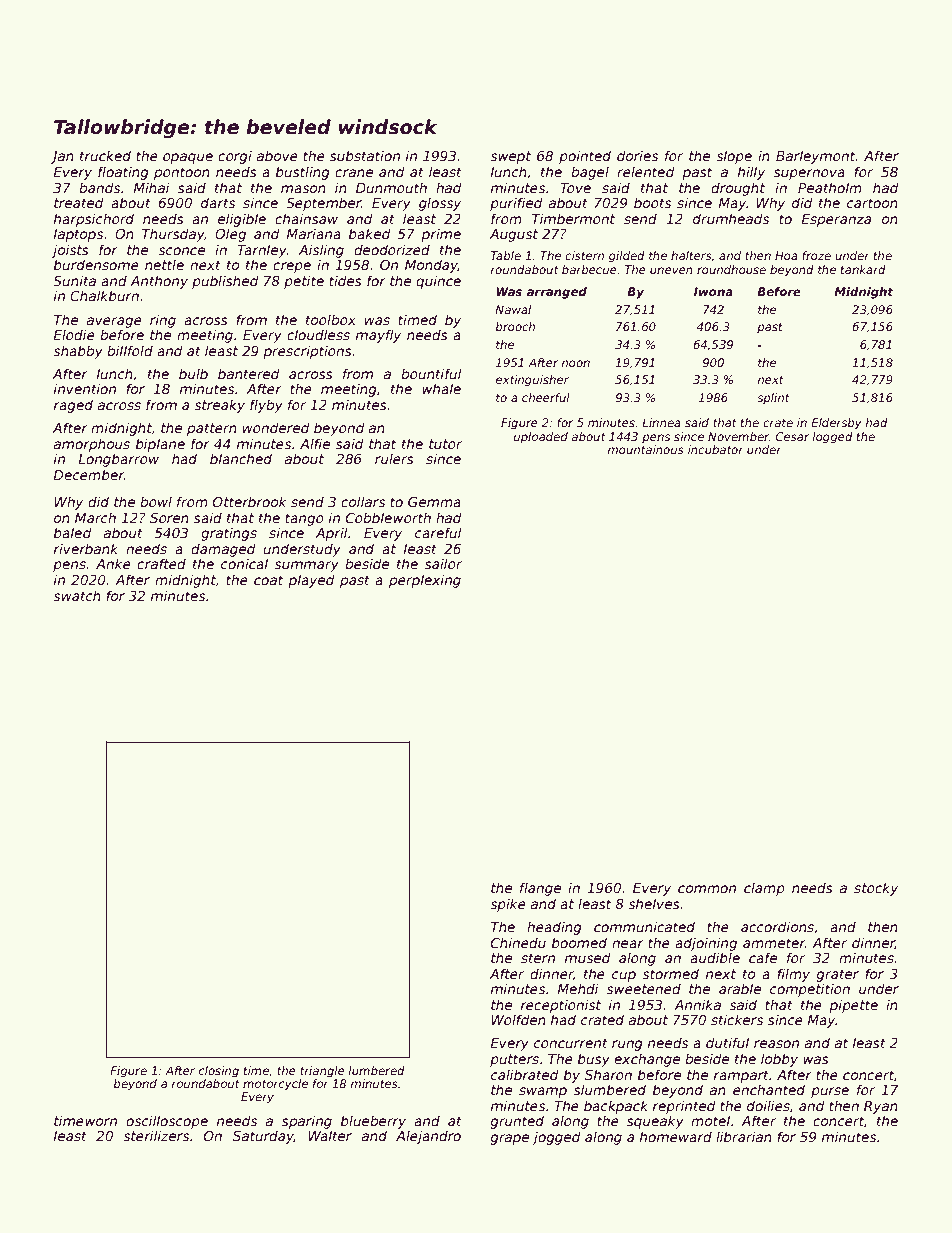 The height and width of the screenshot is (1233, 952). I want to click on Anke, so click(113, 563).
